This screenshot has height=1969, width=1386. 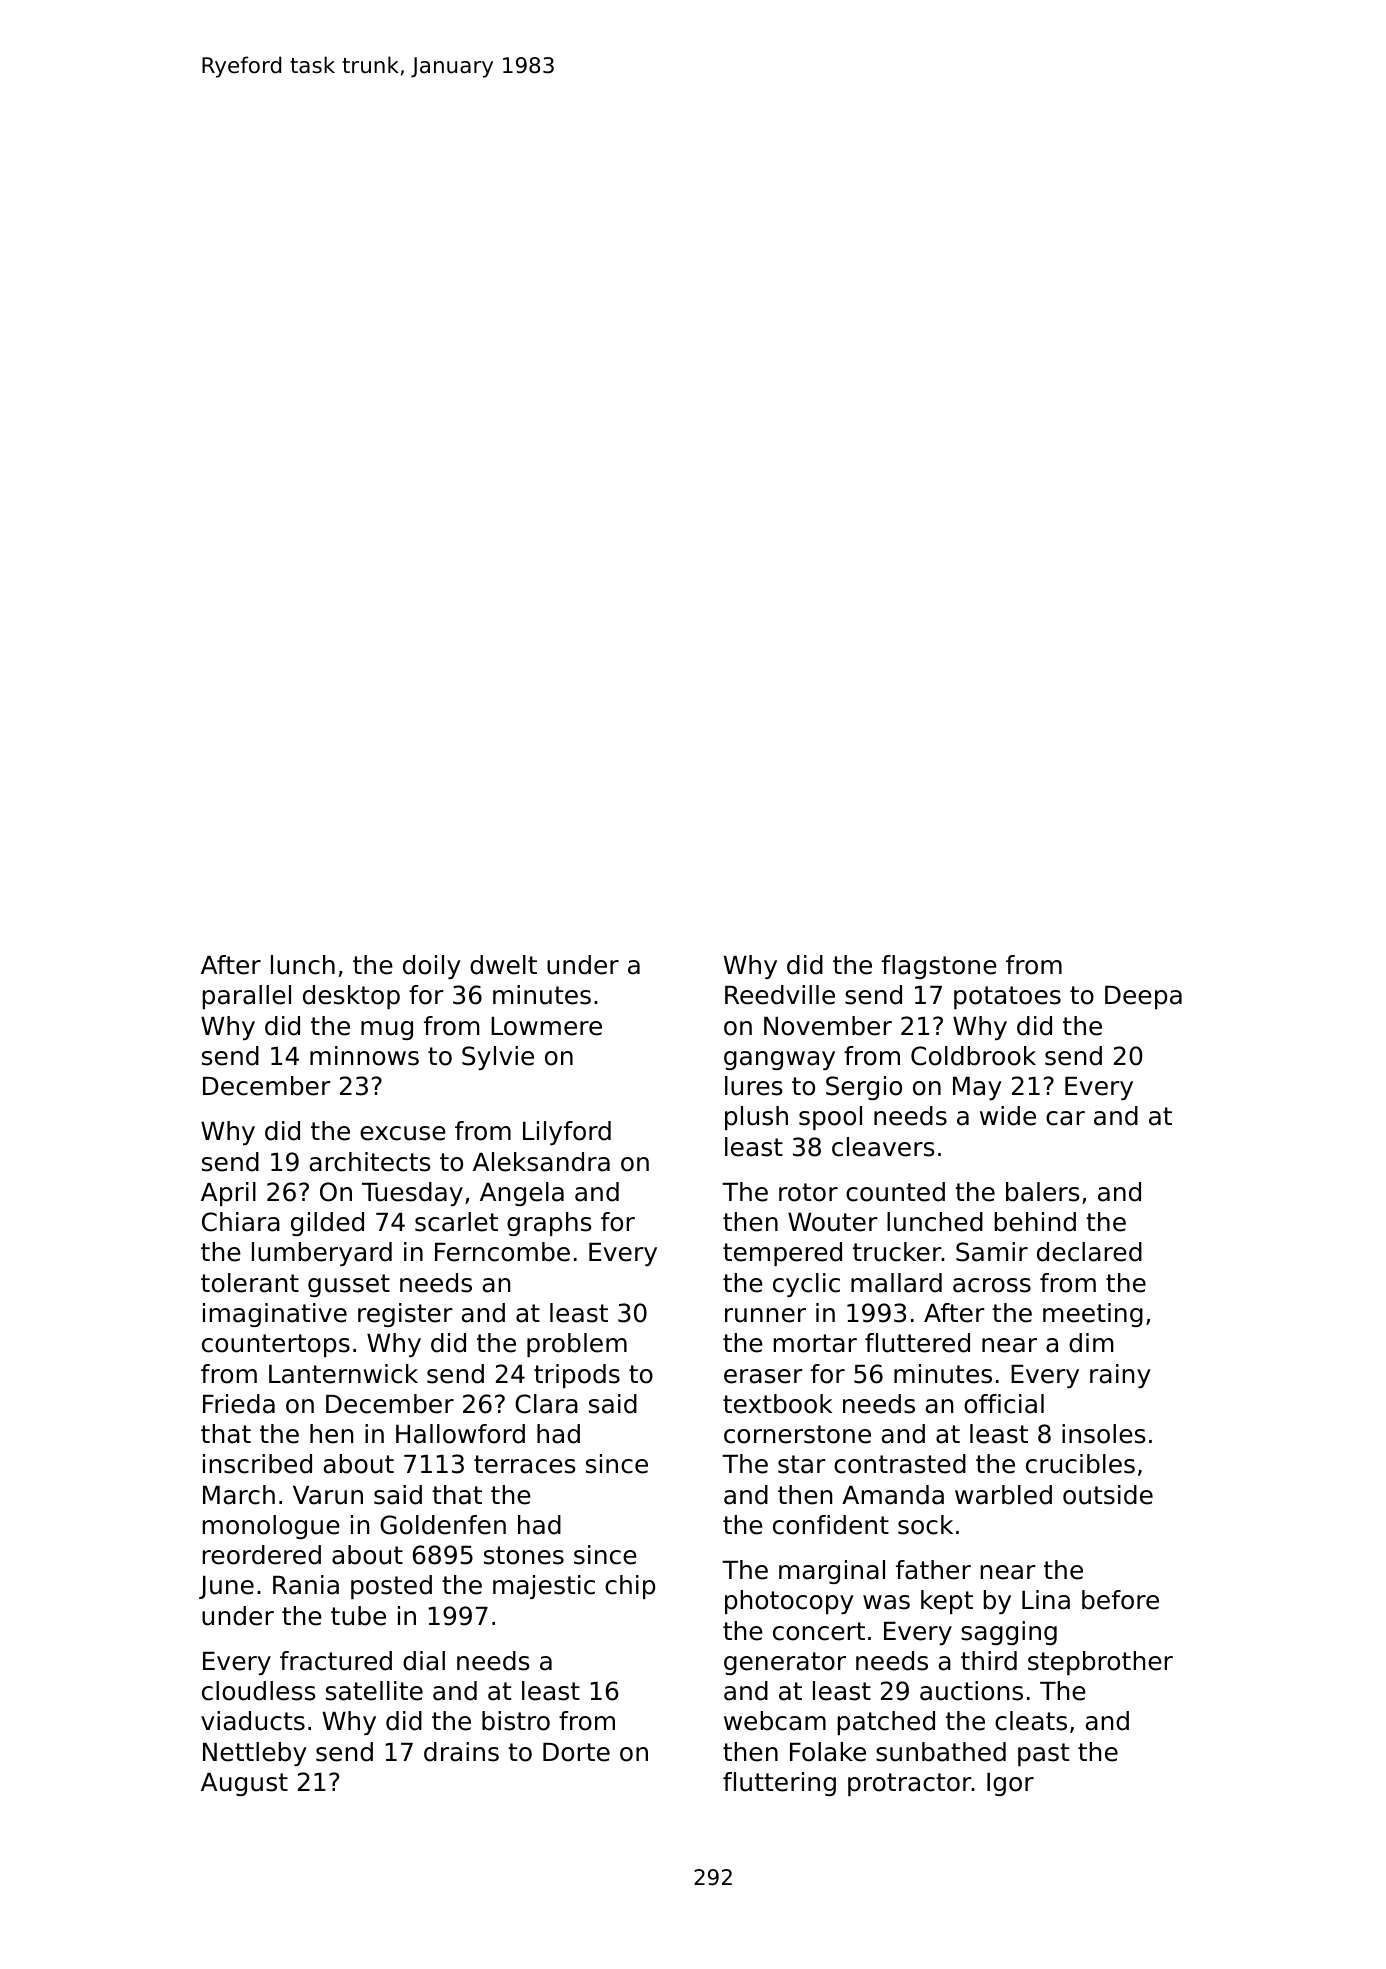 I want to click on trucker, so click(x=897, y=1252).
